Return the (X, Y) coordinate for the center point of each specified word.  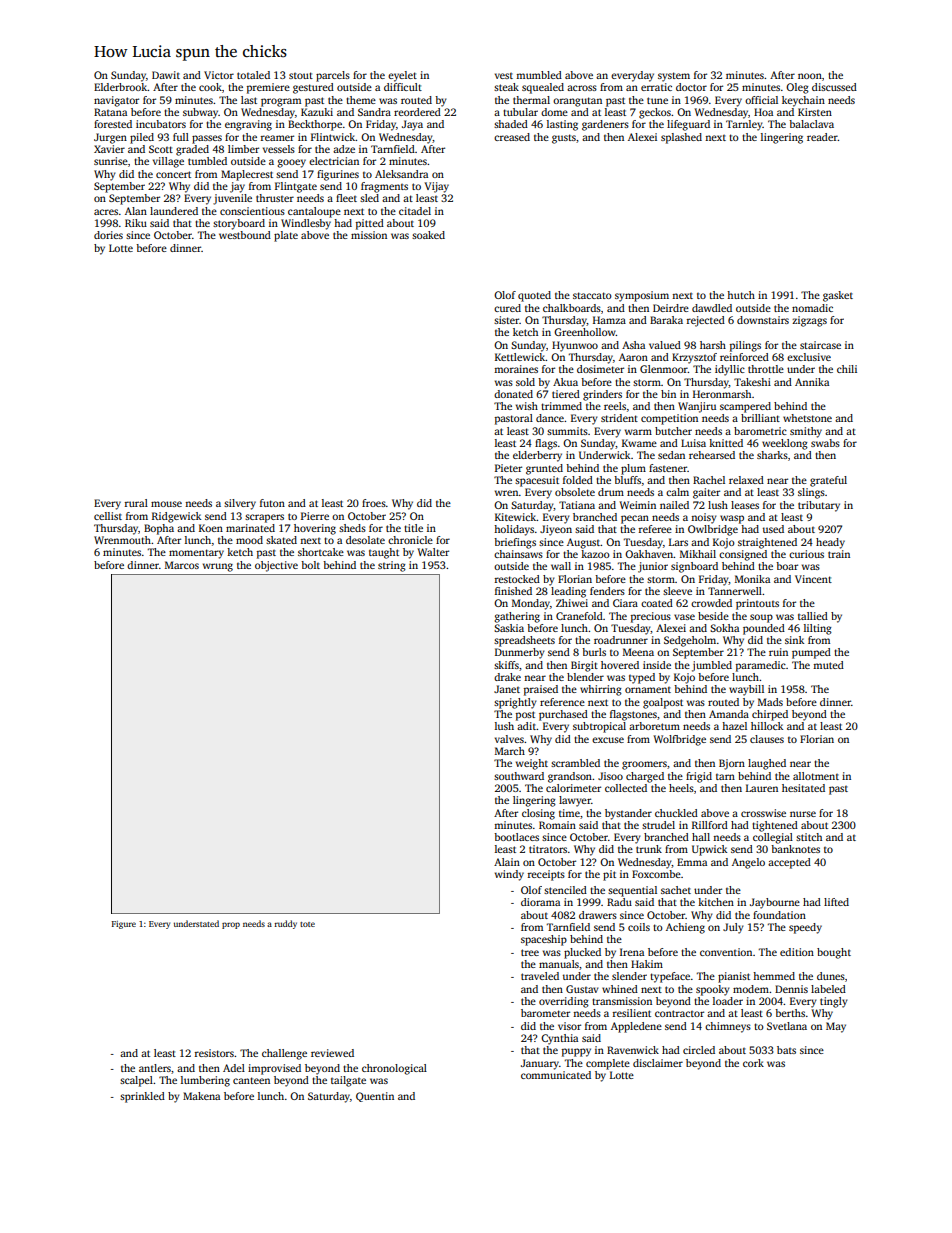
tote (307, 924)
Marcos (182, 565)
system (674, 77)
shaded (511, 124)
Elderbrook (121, 87)
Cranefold (579, 616)
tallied (813, 616)
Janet (507, 689)
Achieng (685, 928)
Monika (752, 579)
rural (136, 503)
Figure (124, 925)
